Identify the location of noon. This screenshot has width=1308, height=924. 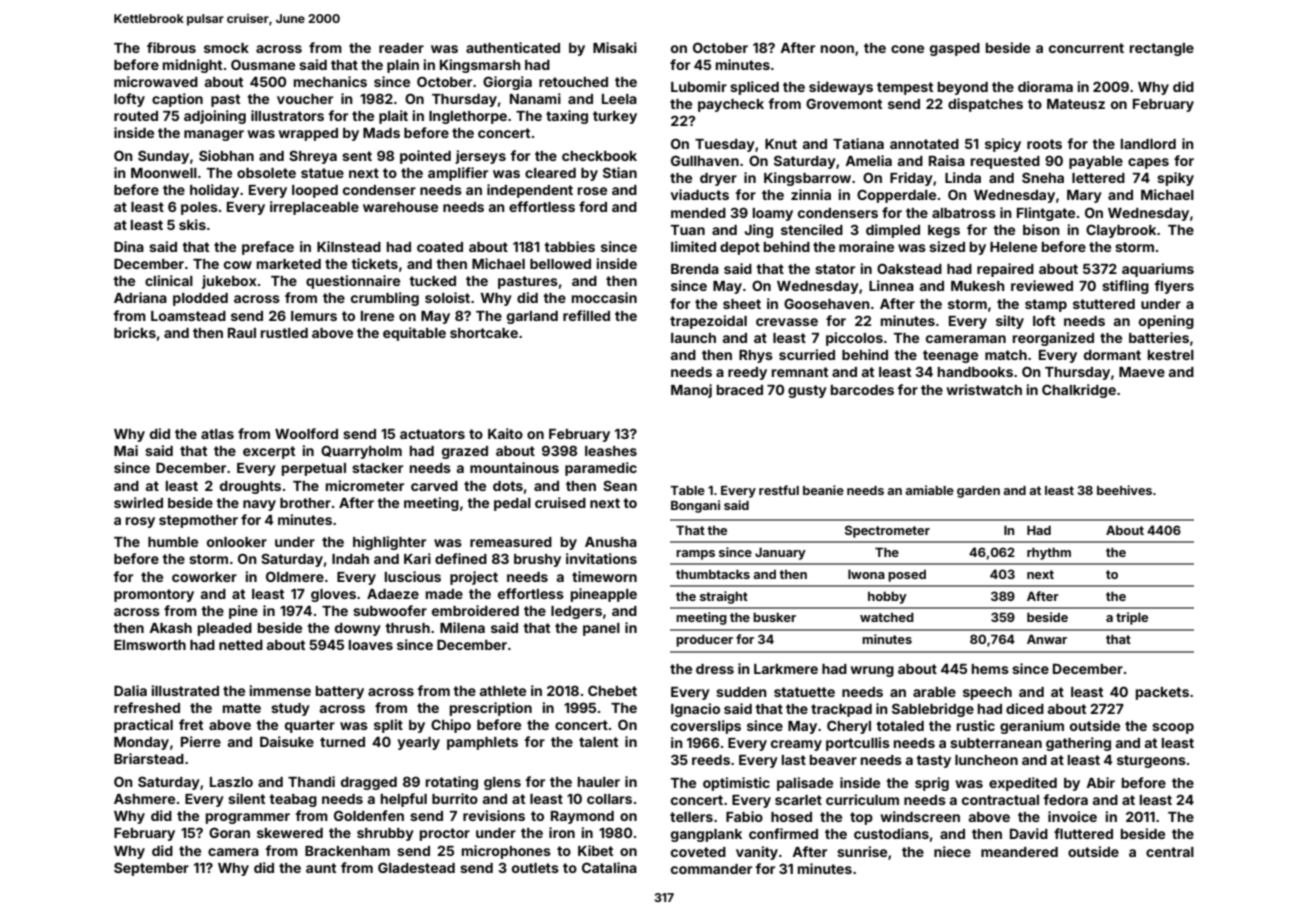
(837, 49).
